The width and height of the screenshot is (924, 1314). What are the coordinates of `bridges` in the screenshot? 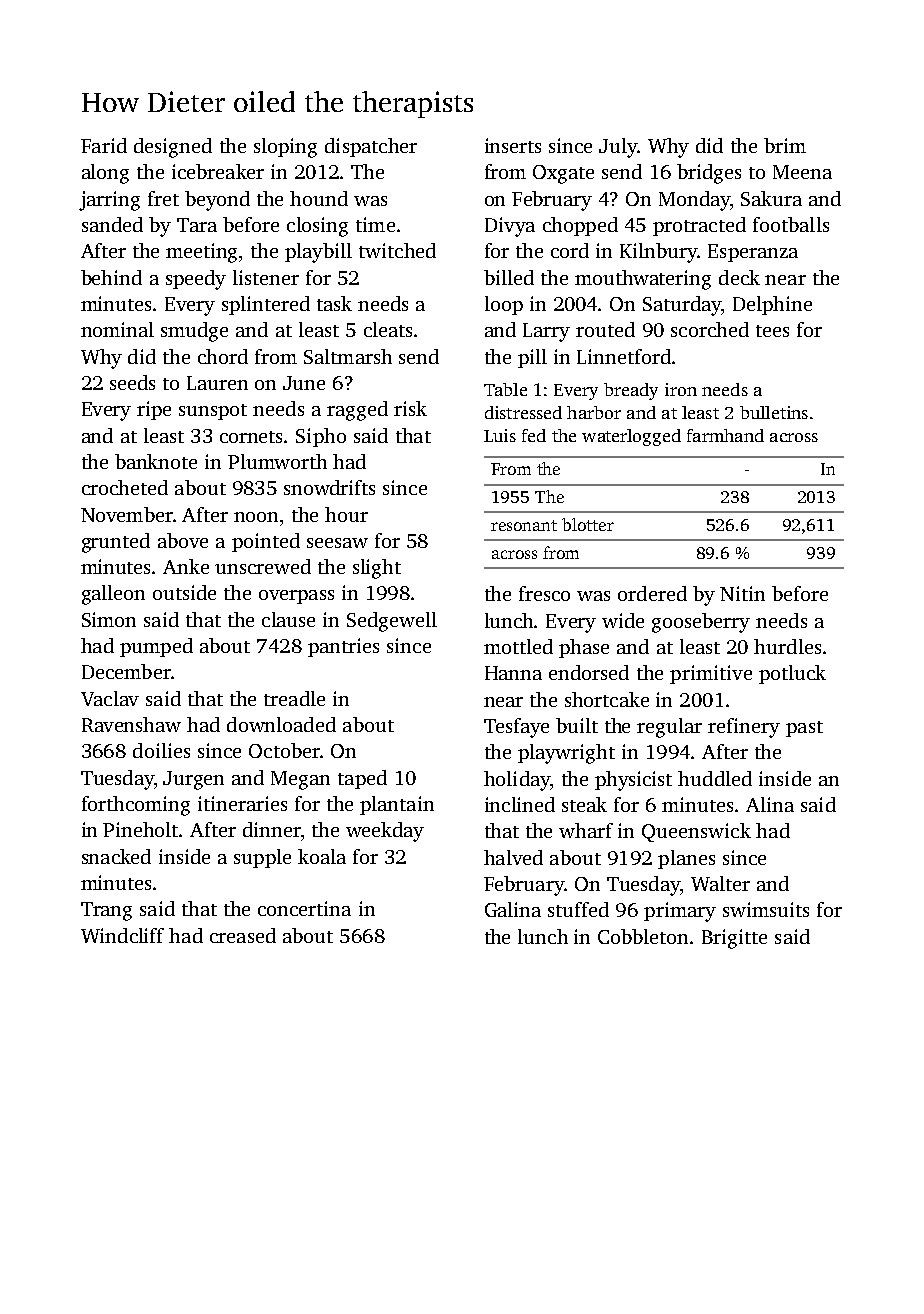 It's located at (709, 174).
